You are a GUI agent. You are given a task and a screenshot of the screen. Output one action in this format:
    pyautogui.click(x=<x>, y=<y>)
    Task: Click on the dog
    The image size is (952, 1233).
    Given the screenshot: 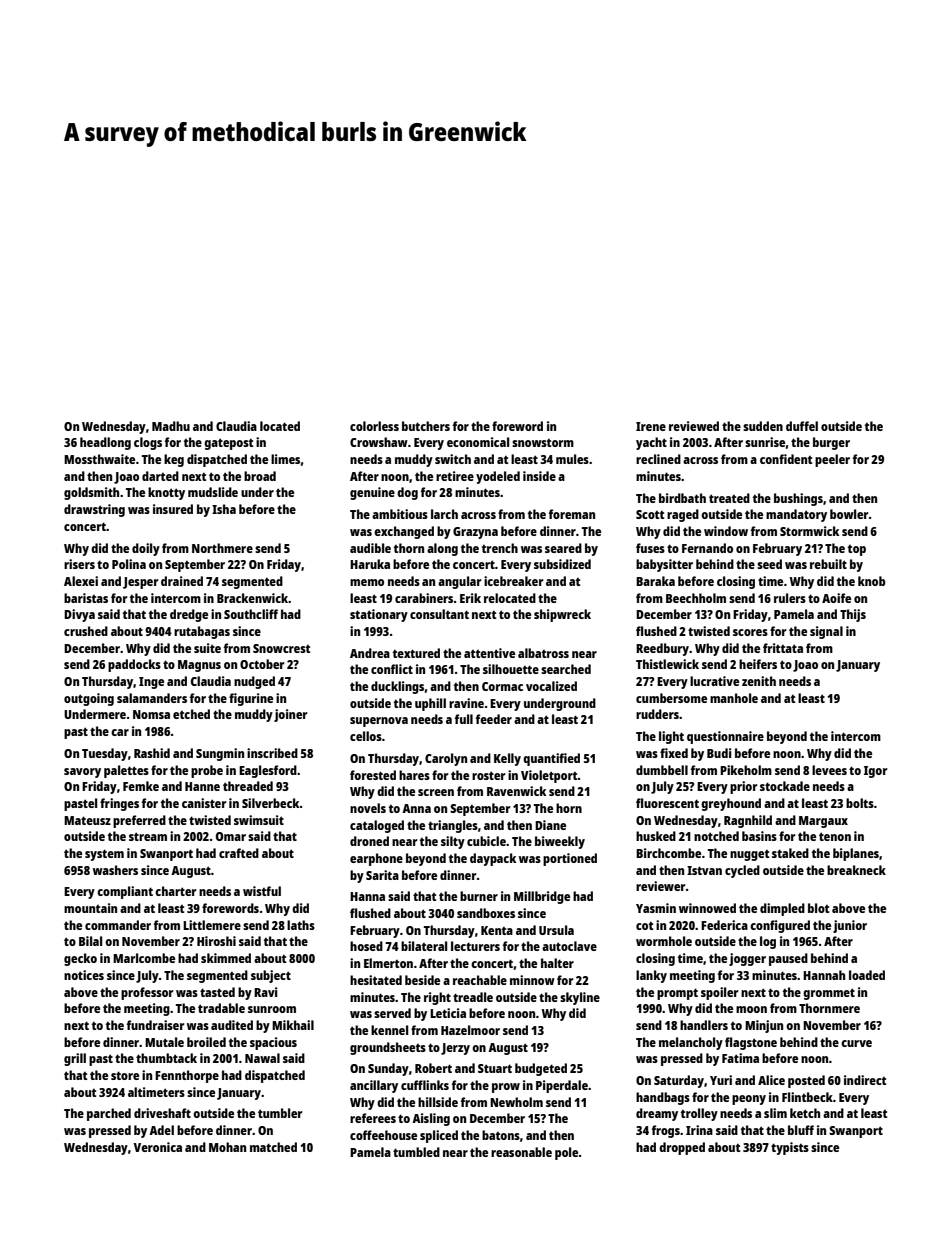 What is the action you would take?
    pyautogui.click(x=407, y=493)
